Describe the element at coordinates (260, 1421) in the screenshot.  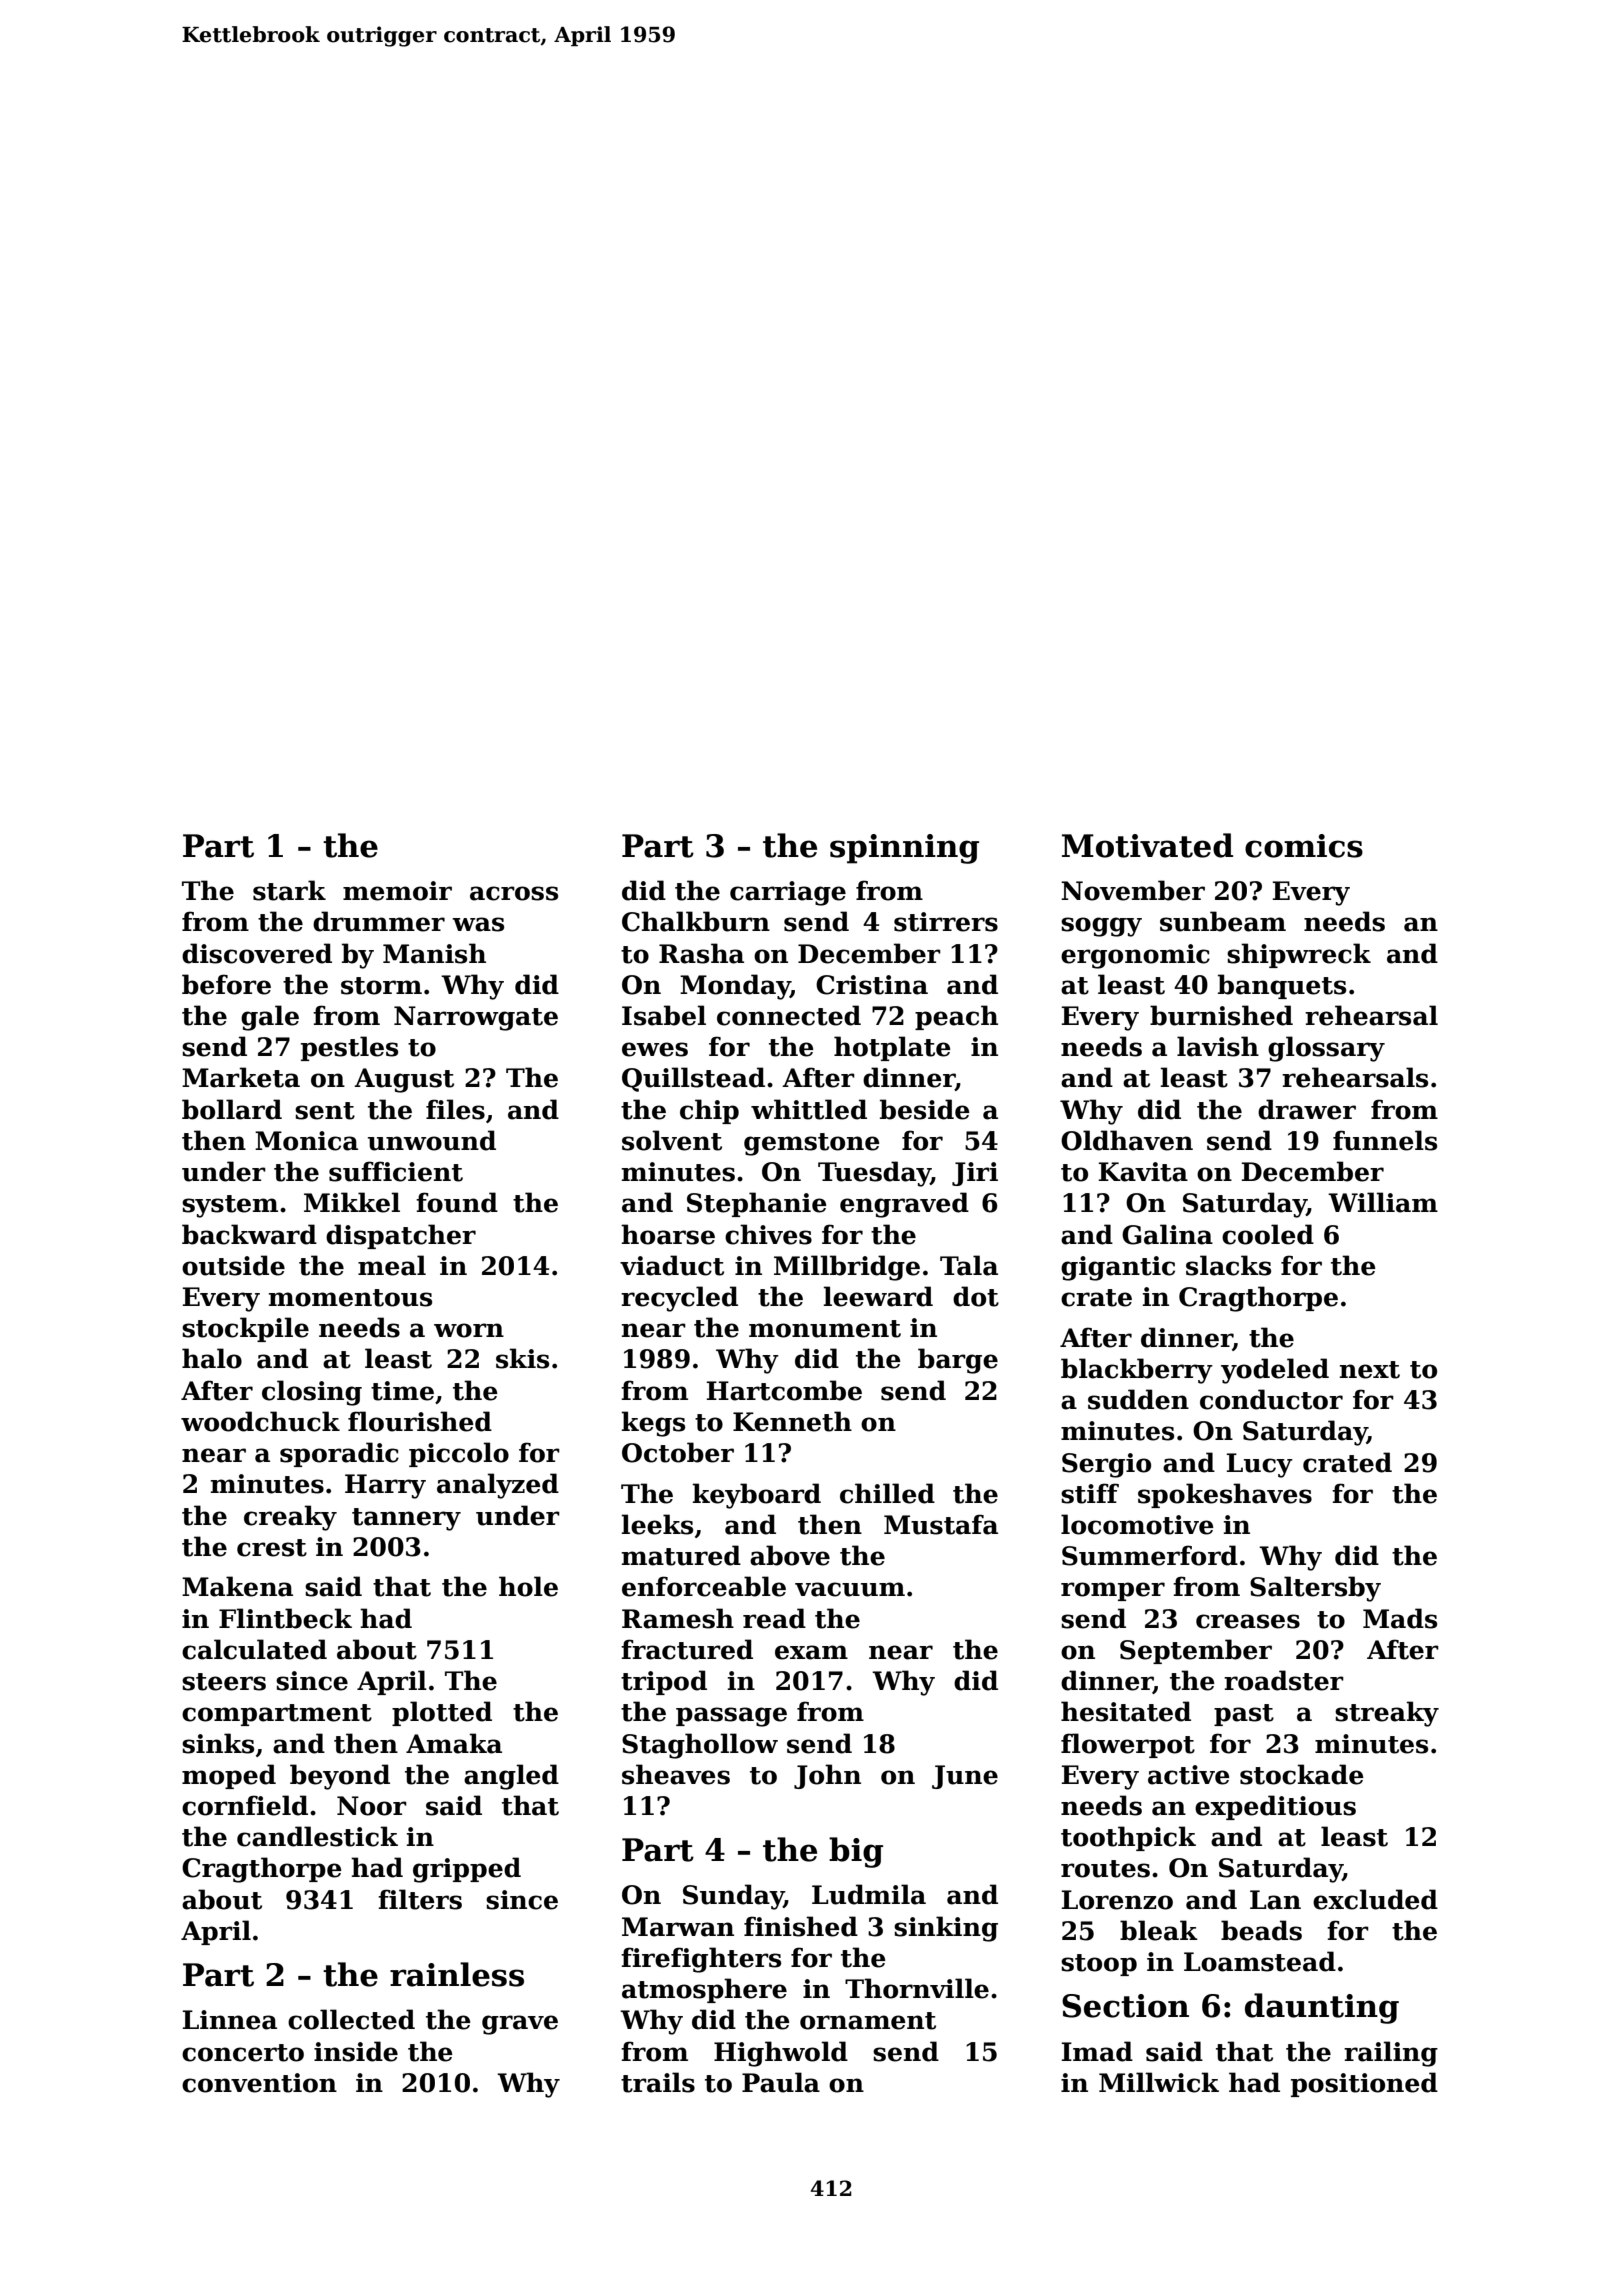
I see `woodchuck` at that location.
